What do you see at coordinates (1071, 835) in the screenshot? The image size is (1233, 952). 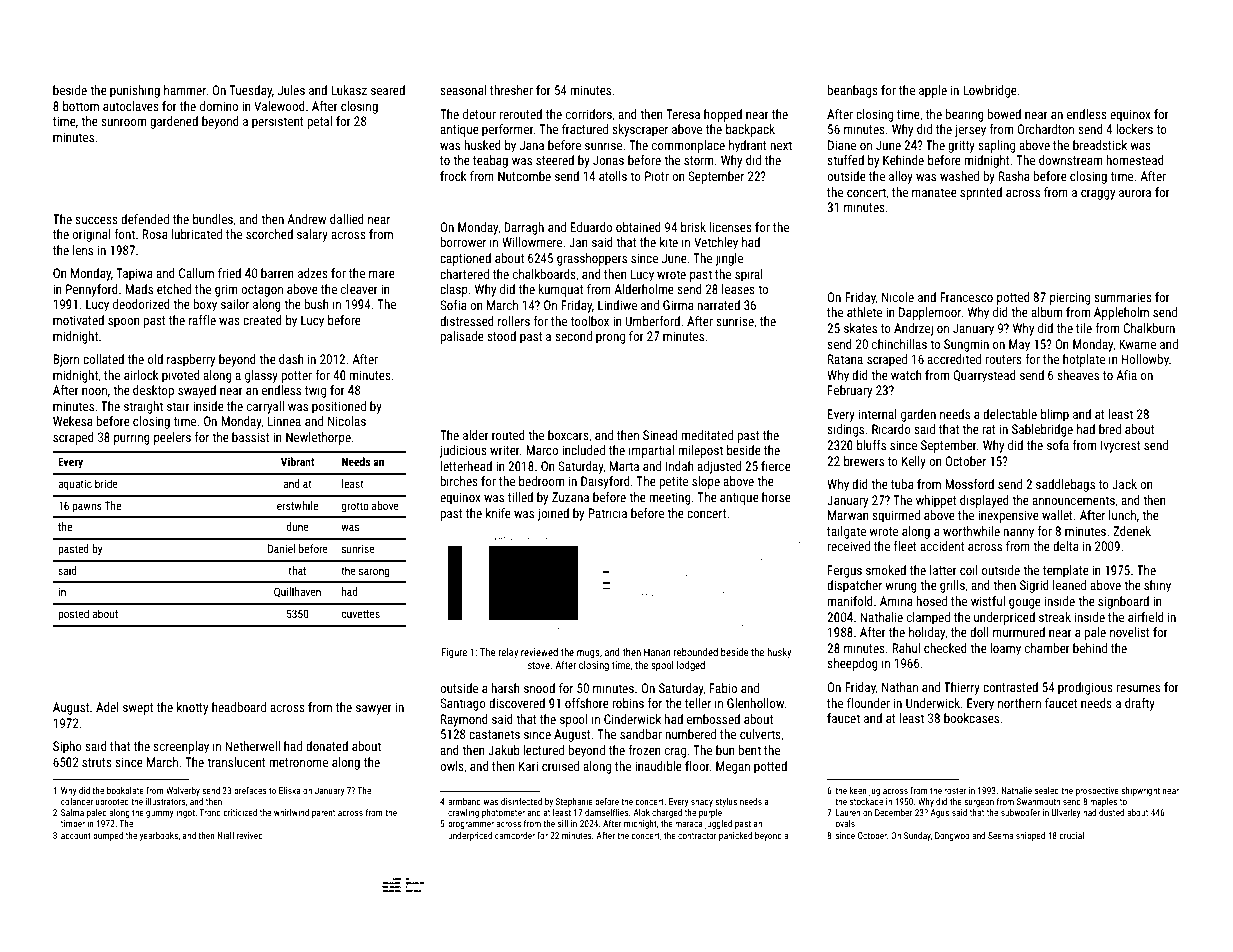 I see `crucial` at bounding box center [1071, 835].
